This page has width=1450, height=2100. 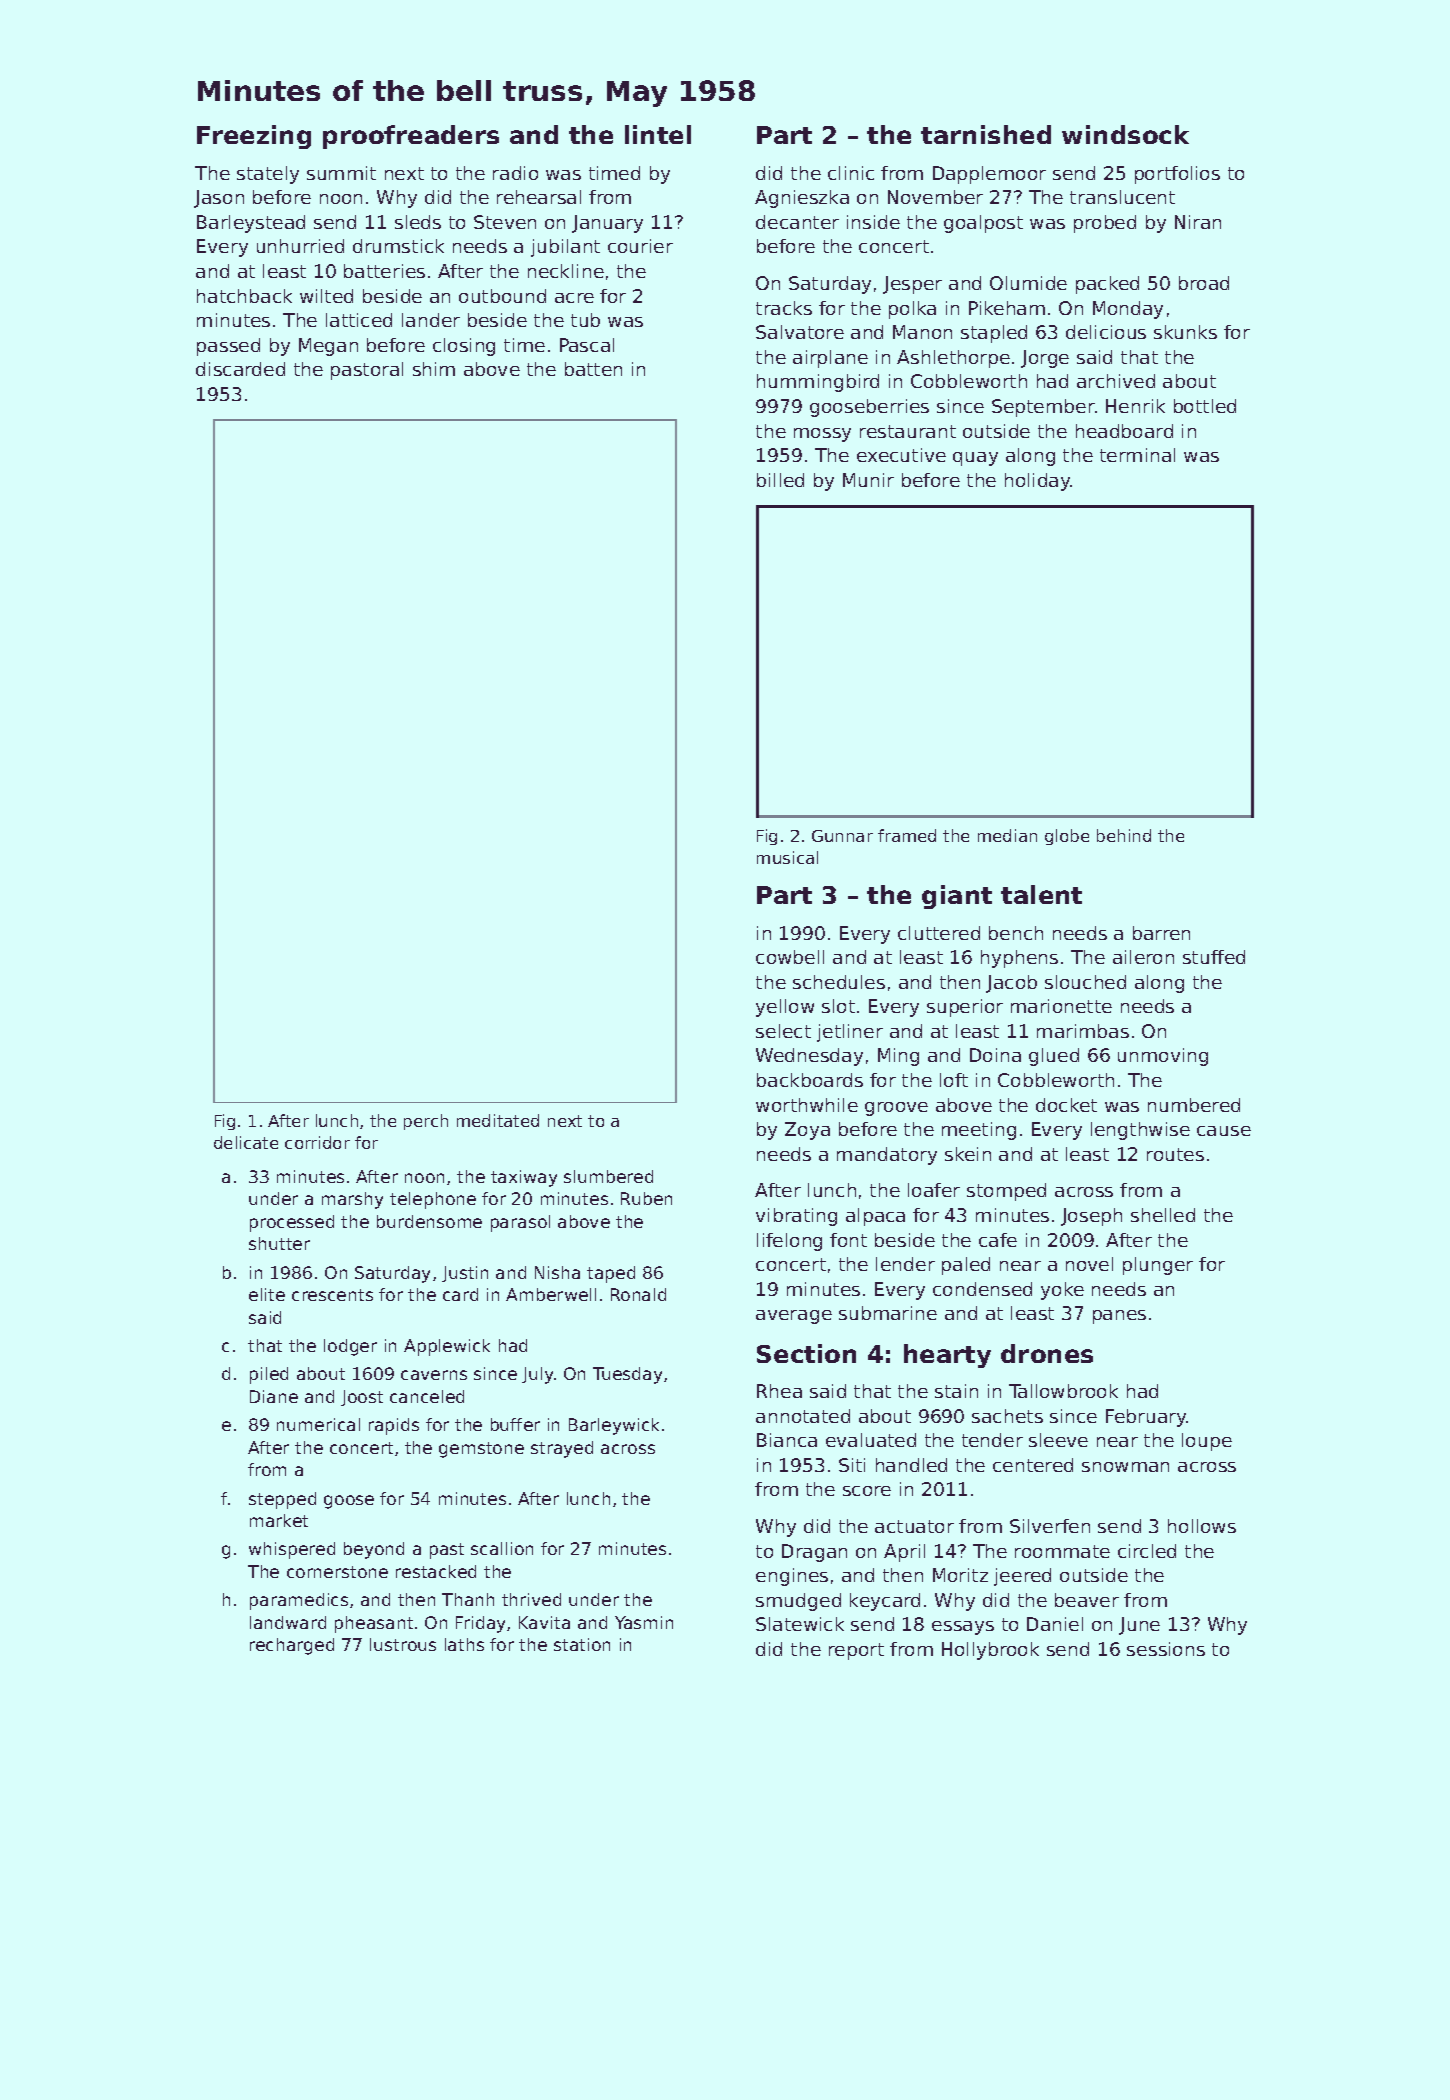 I want to click on passed, so click(x=228, y=347).
